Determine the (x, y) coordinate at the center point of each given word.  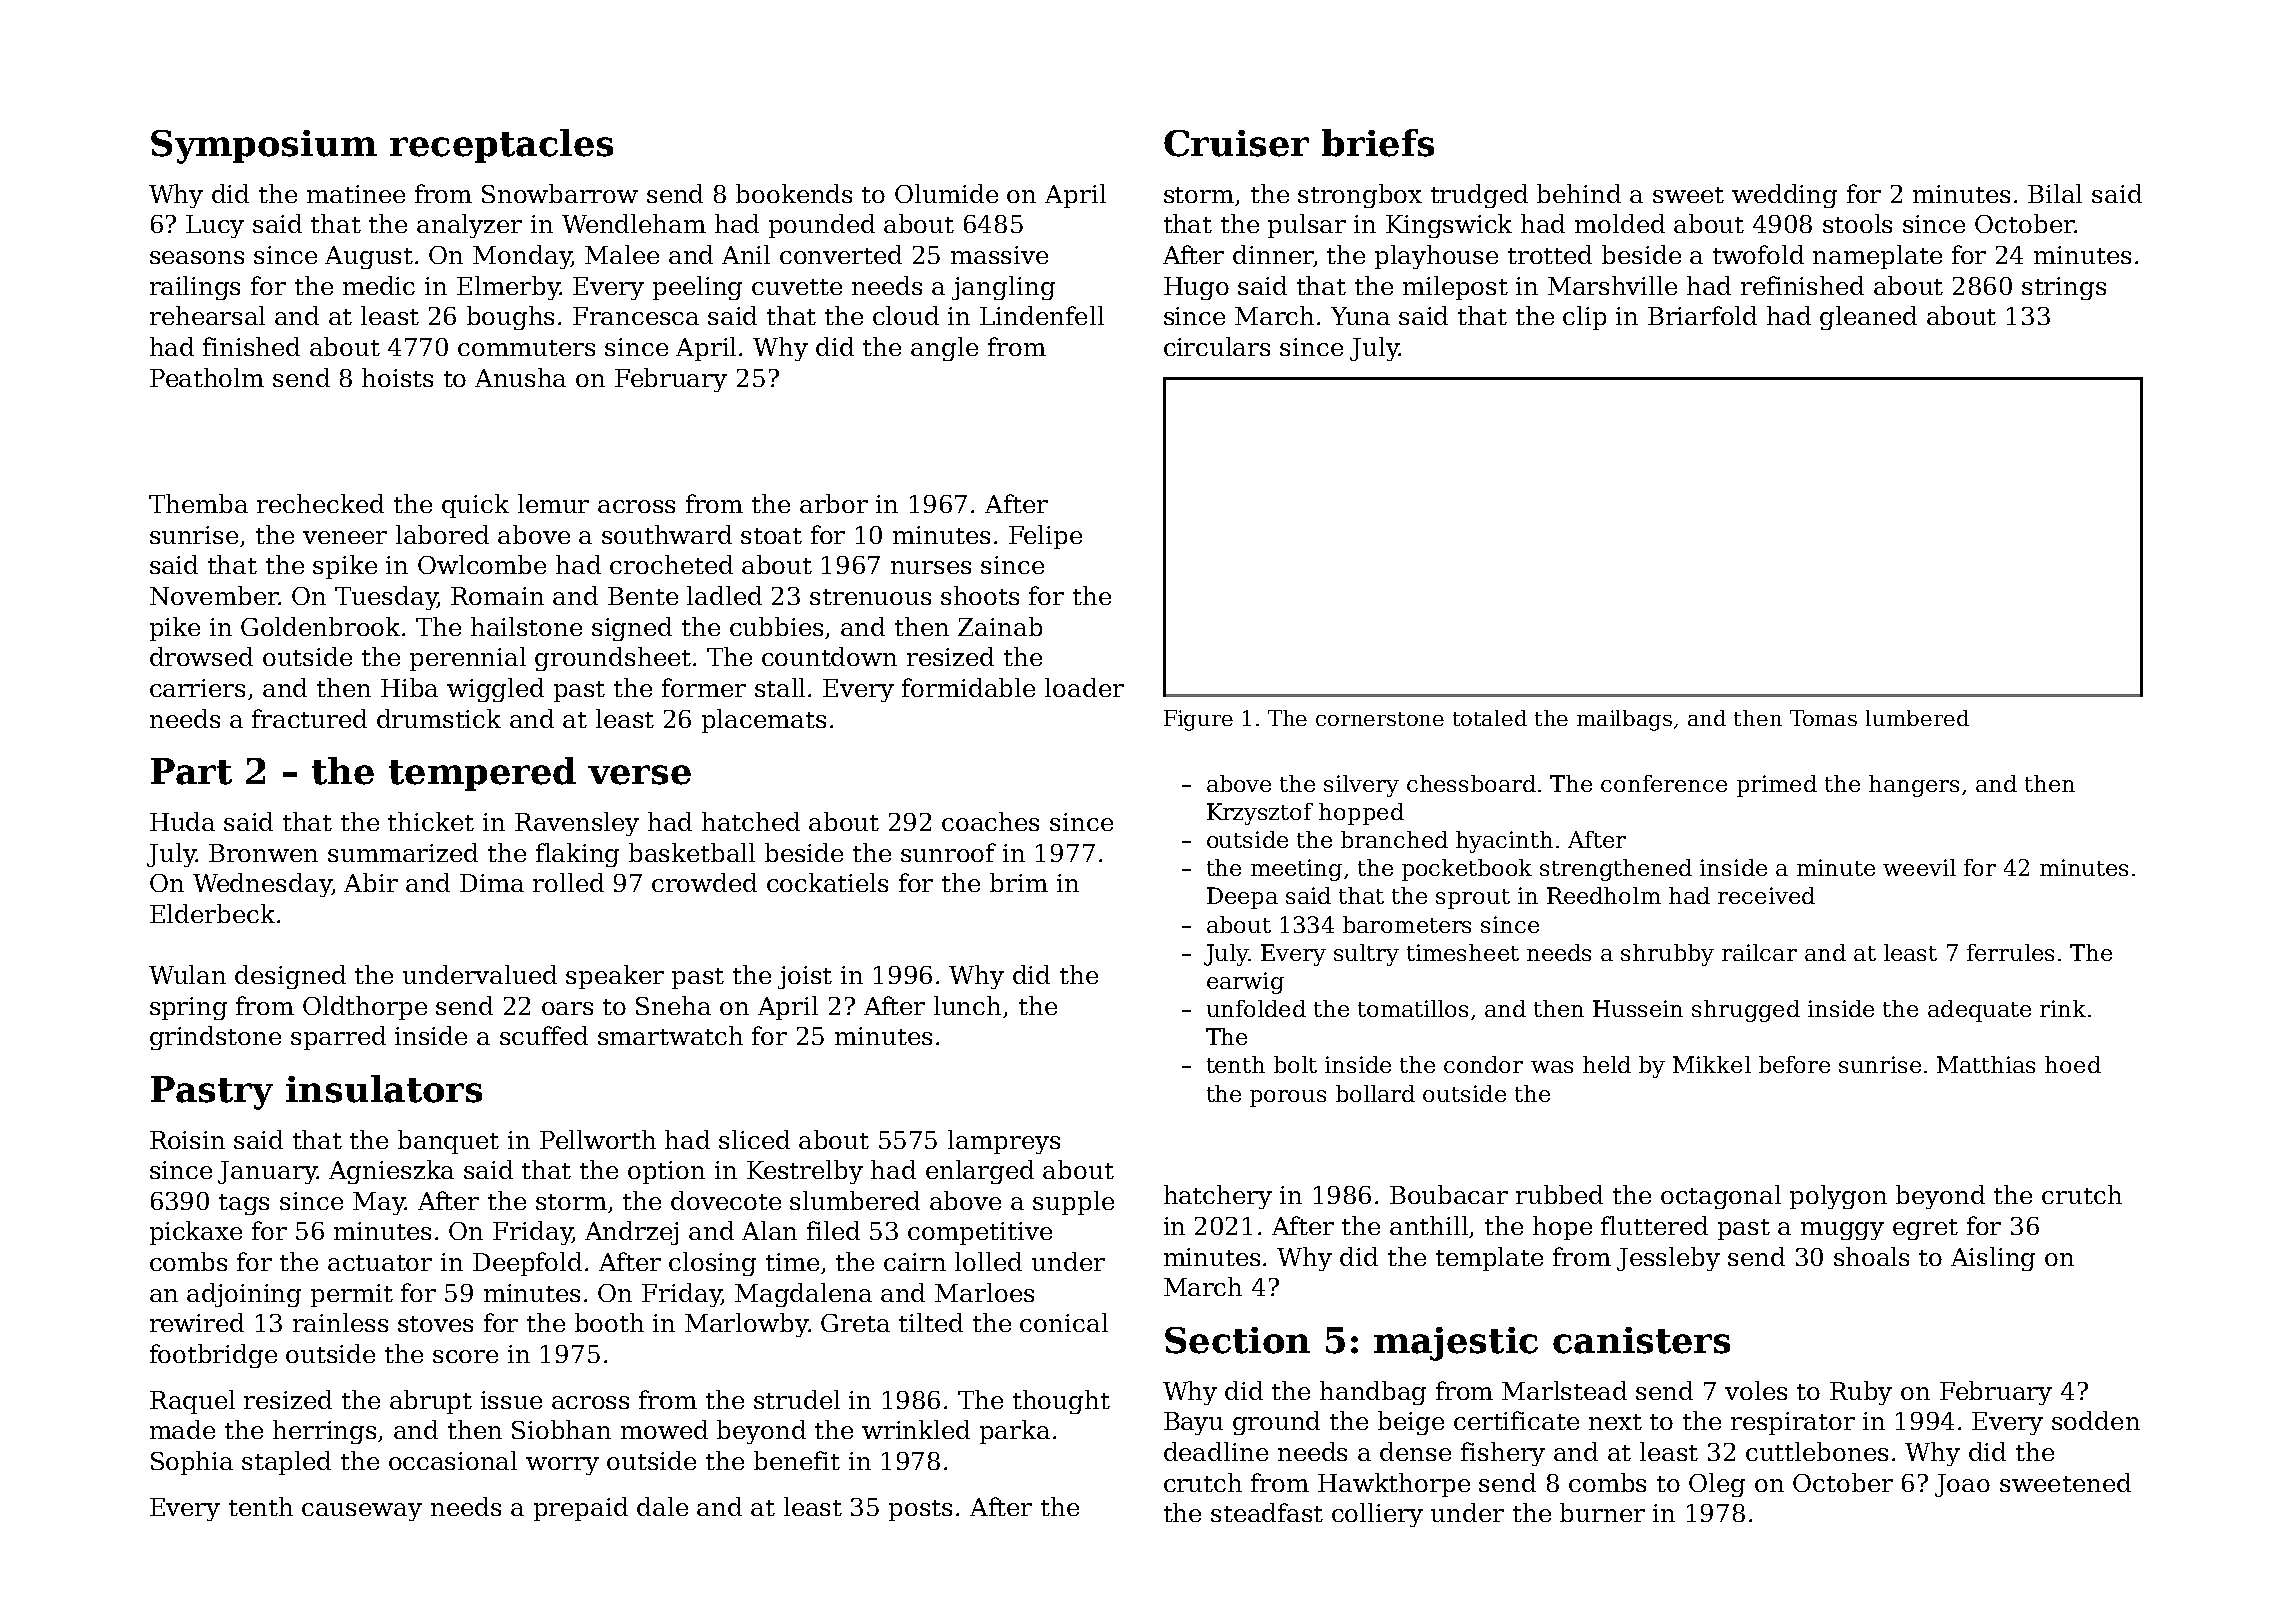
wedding (1784, 196)
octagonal (1721, 1197)
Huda (182, 821)
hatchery (1218, 1197)
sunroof (948, 852)
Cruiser (1236, 143)
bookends (794, 193)
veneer (345, 537)
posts (920, 1510)
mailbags (1624, 720)
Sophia (192, 1463)
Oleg (1717, 1485)
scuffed (544, 1035)
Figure (1198, 720)
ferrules (2010, 952)
